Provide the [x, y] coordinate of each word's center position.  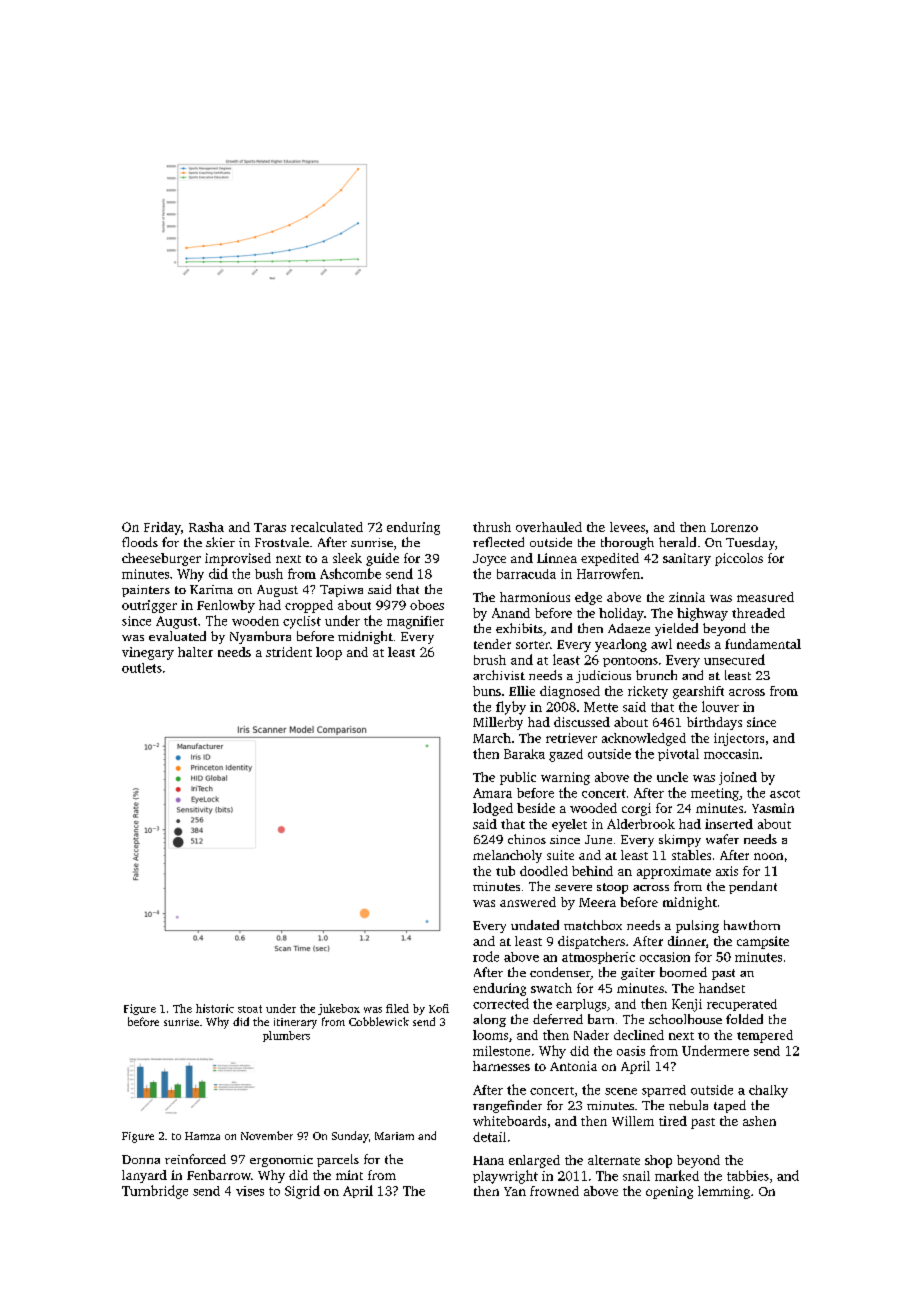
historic [215, 1008]
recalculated [327, 527]
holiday [621, 614]
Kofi [439, 1008]
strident [289, 652]
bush [269, 573]
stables [691, 855]
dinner [687, 941]
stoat [250, 1009]
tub [505, 871]
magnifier [415, 622]
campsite [763, 942]
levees [627, 527]
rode [486, 956]
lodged [493, 809]
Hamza [202, 1136]
